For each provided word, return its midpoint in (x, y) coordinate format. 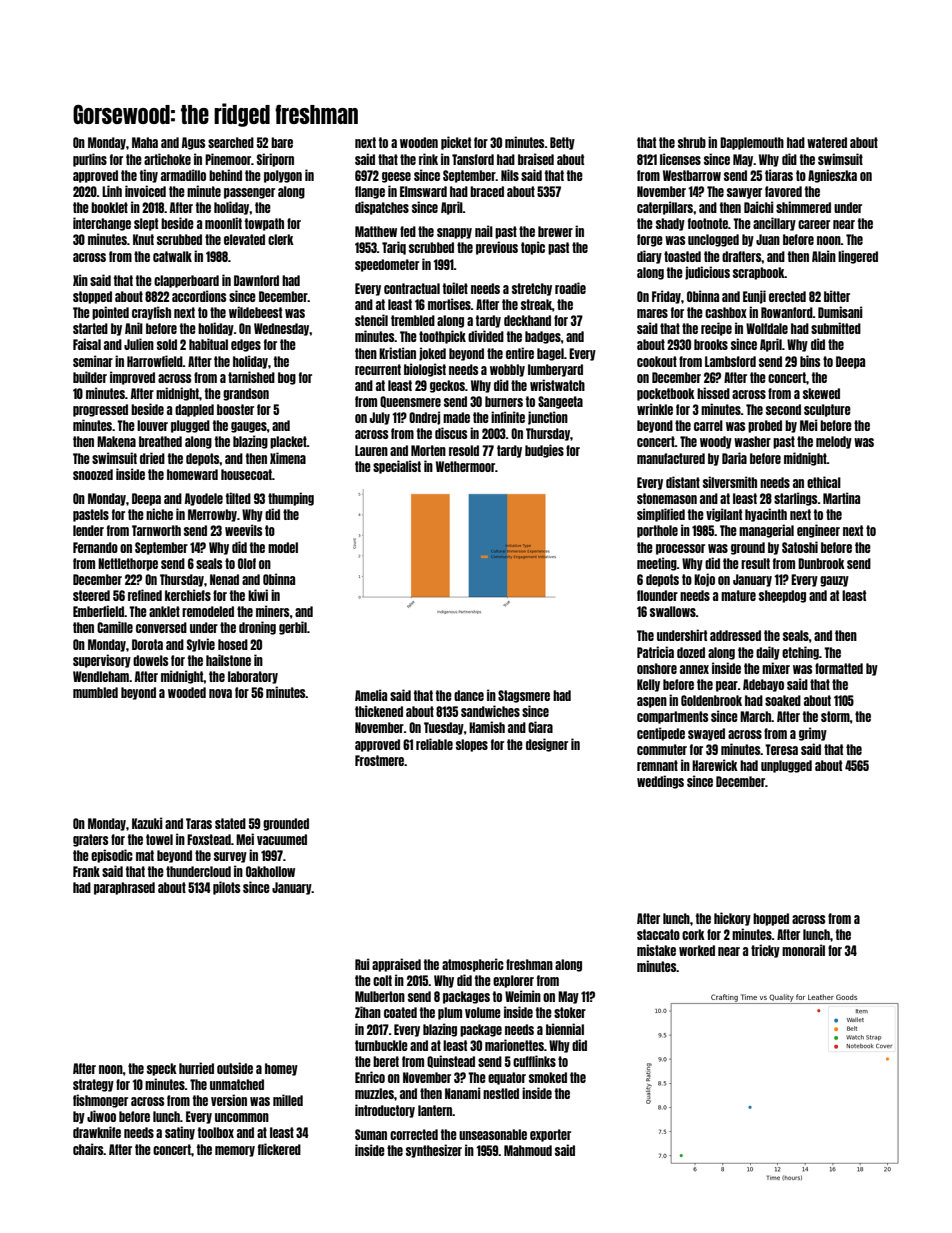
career (814, 224)
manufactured (671, 458)
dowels (151, 660)
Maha (145, 142)
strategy (93, 1085)
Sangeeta (560, 402)
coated (400, 1012)
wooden (419, 142)
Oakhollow (270, 871)
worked (697, 950)
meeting (657, 564)
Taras (199, 823)
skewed (821, 393)
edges (246, 345)
